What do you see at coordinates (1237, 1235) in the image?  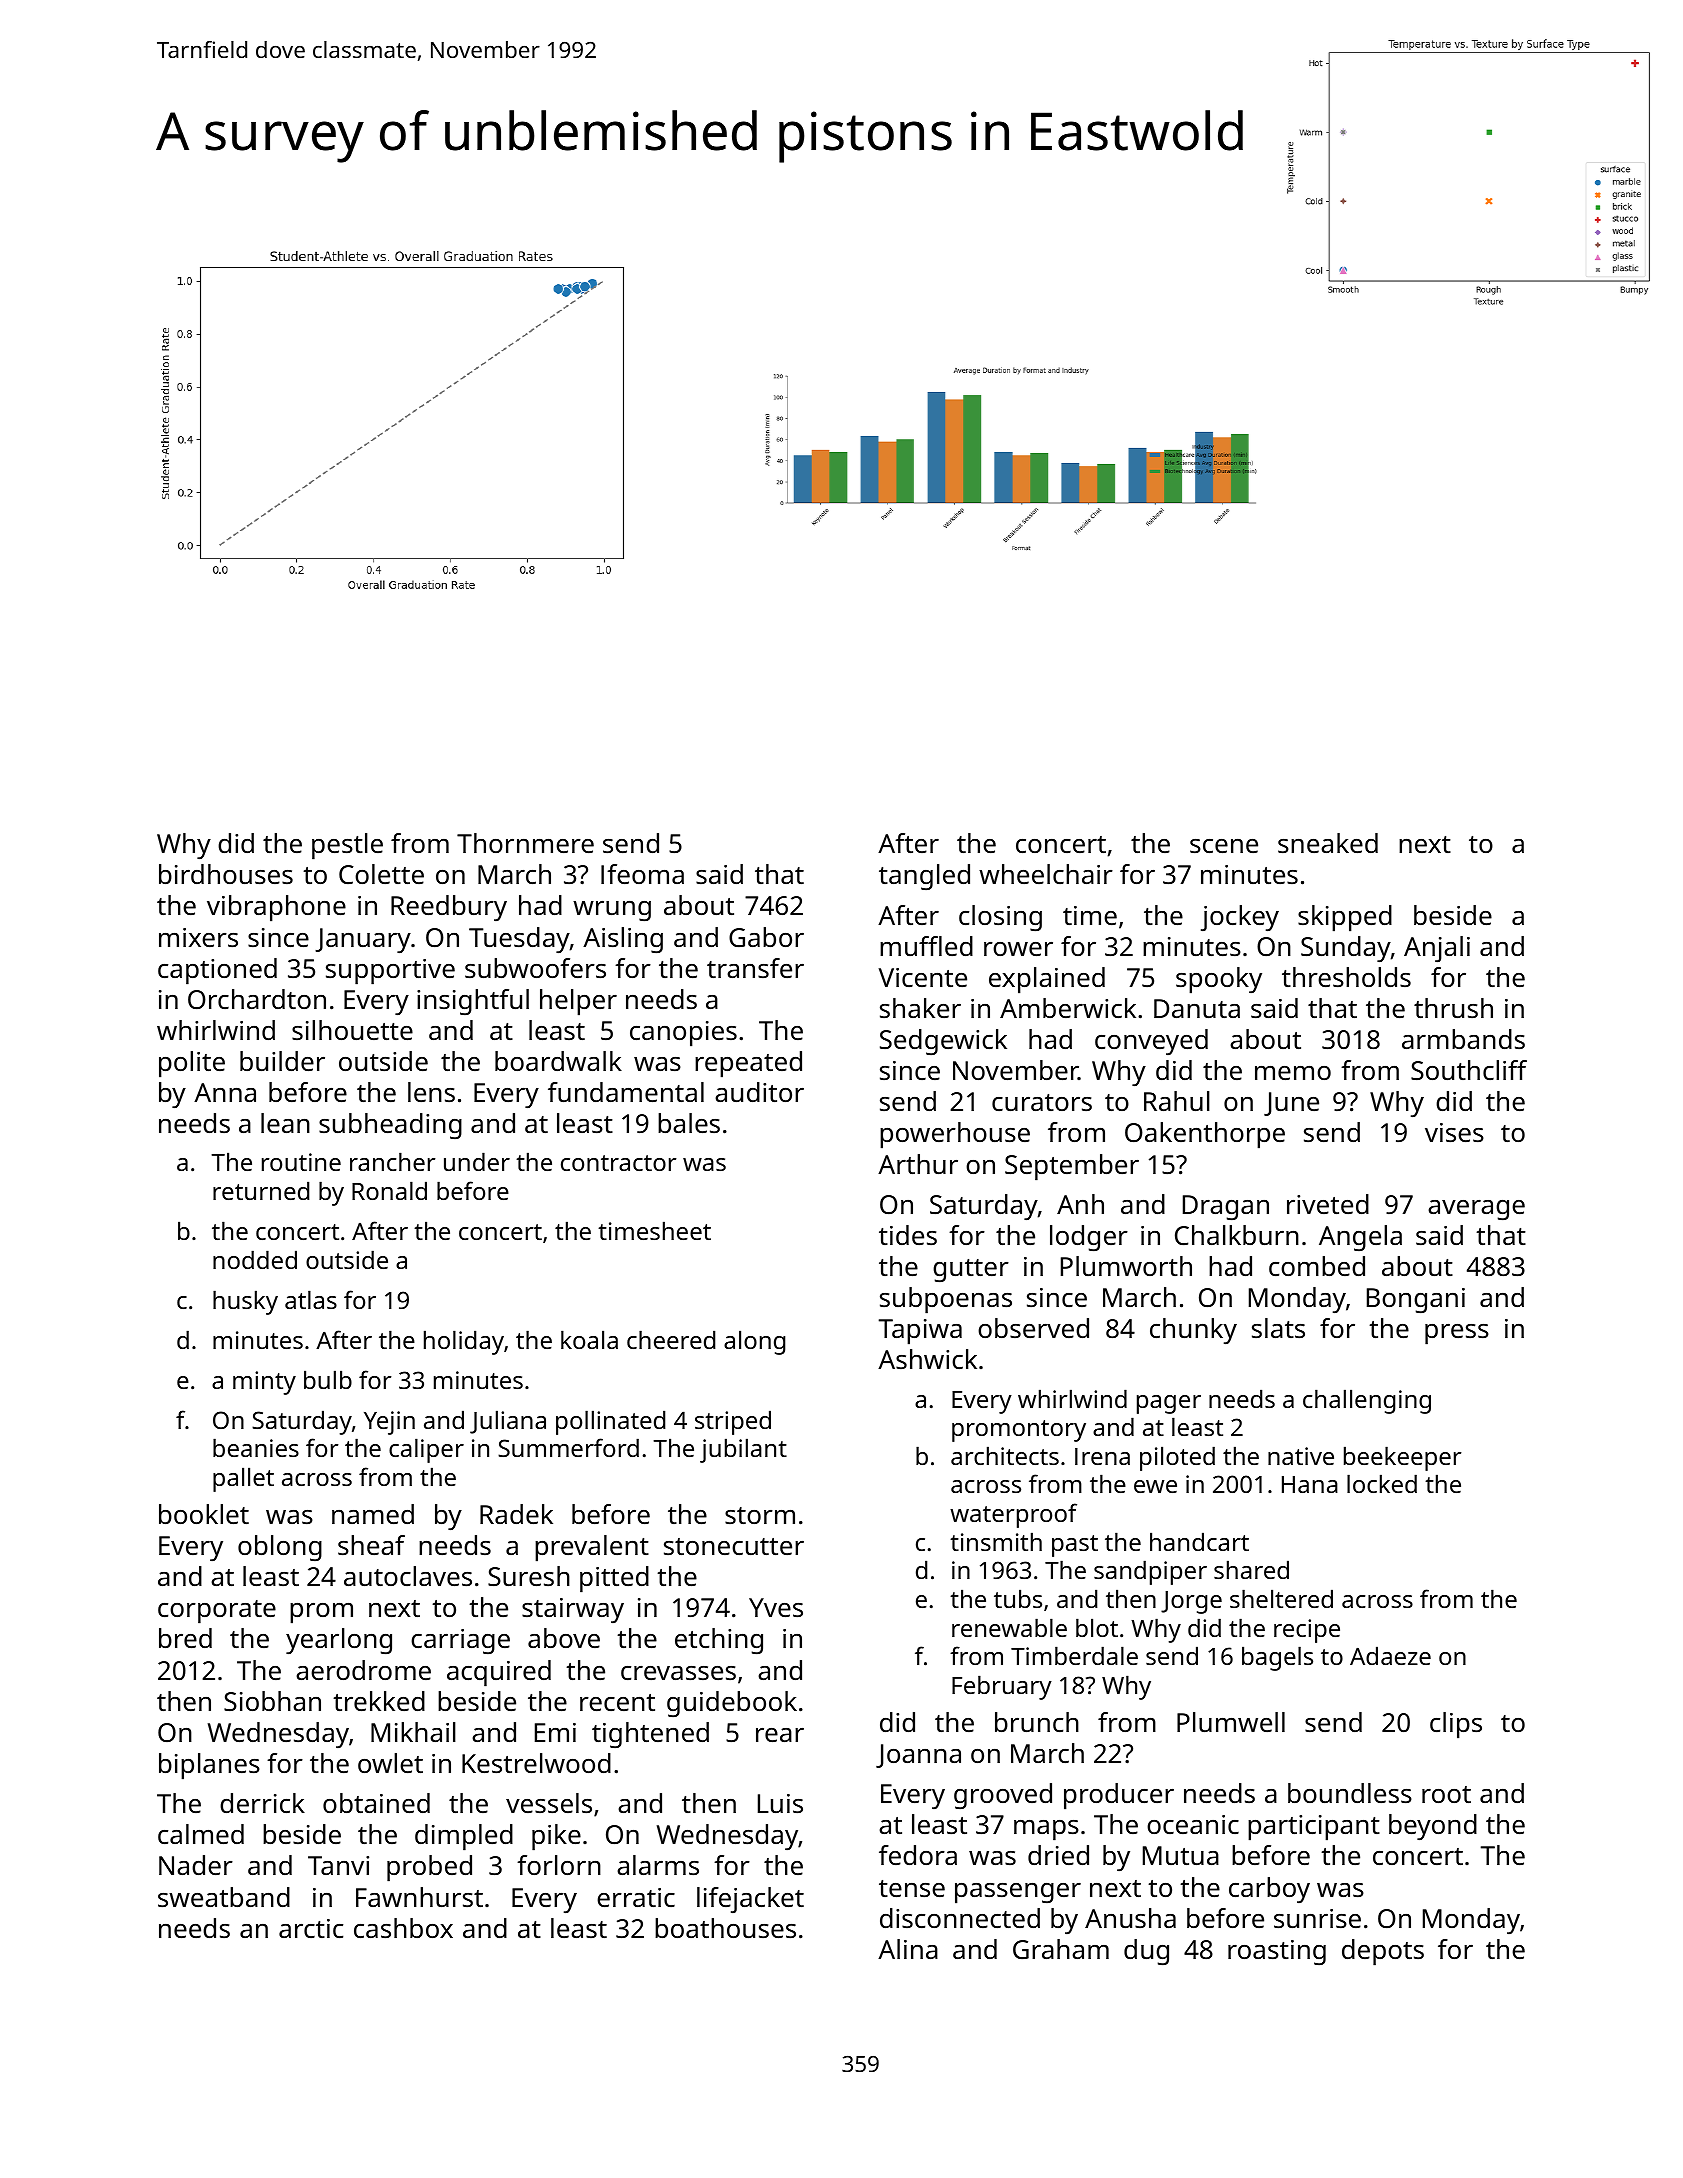 I see `Chalkburn` at bounding box center [1237, 1235].
